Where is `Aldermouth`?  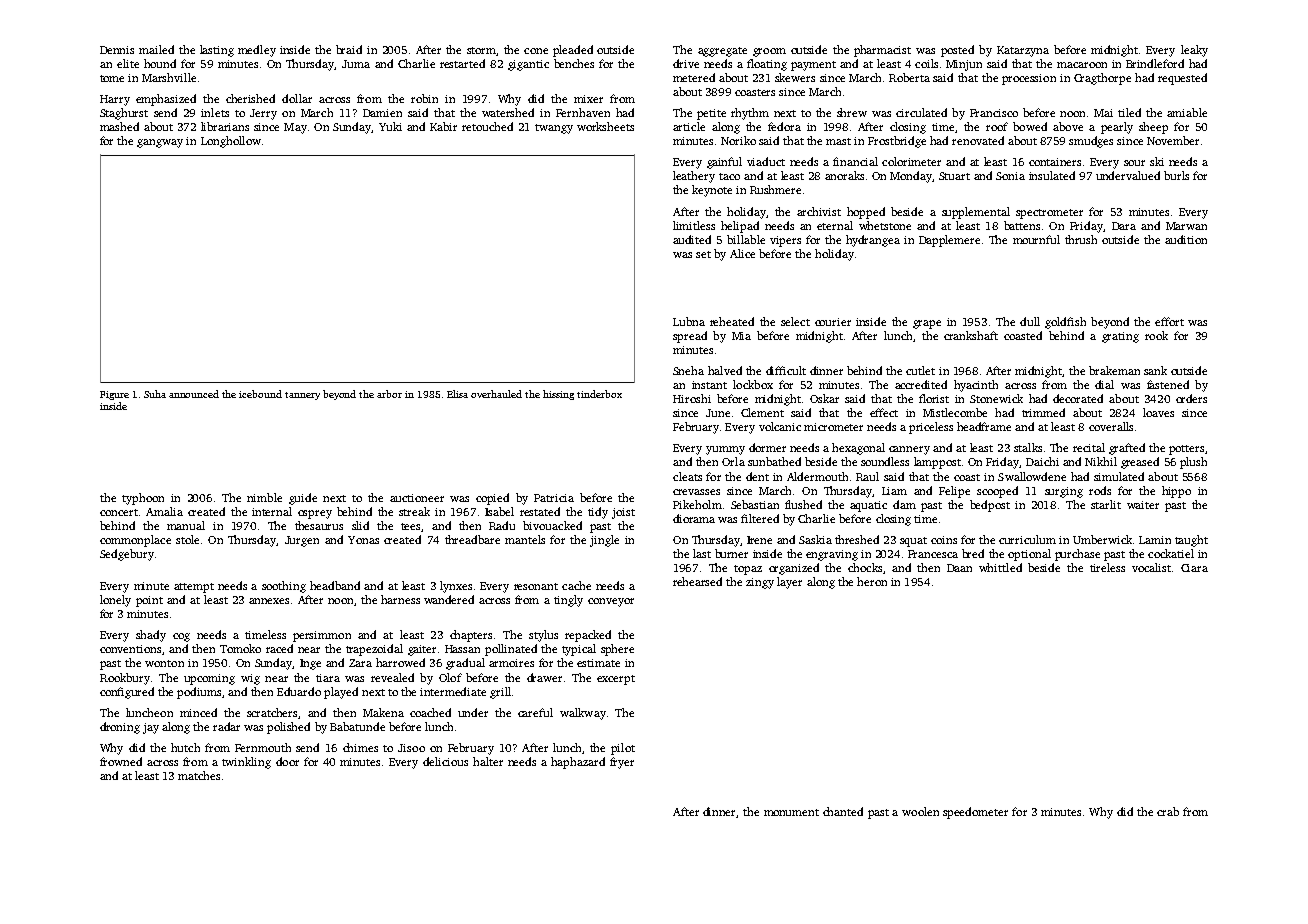 Aldermouth is located at coordinates (817, 476).
